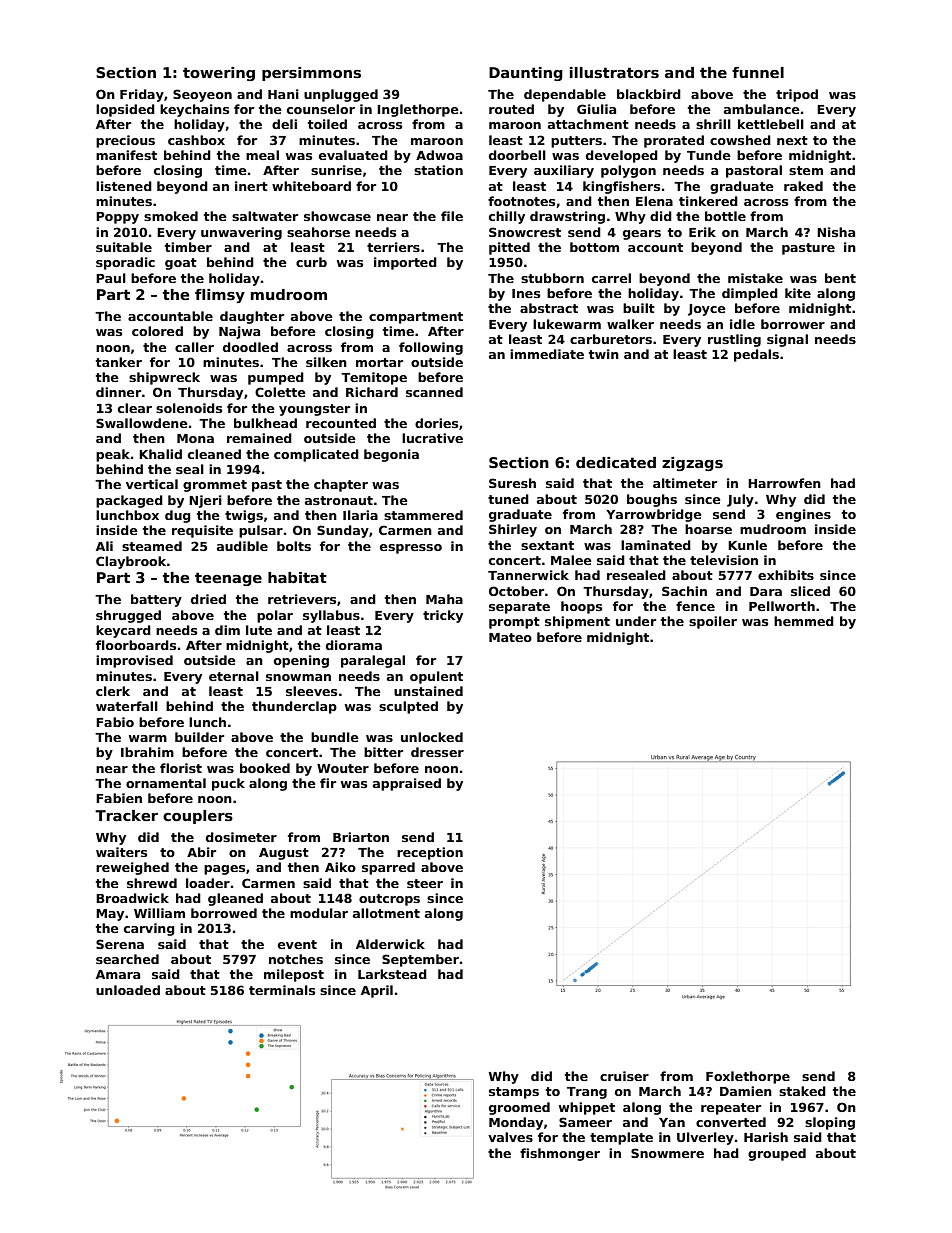 Image resolution: width=952 pixels, height=1233 pixels. I want to click on sliced, so click(810, 591).
